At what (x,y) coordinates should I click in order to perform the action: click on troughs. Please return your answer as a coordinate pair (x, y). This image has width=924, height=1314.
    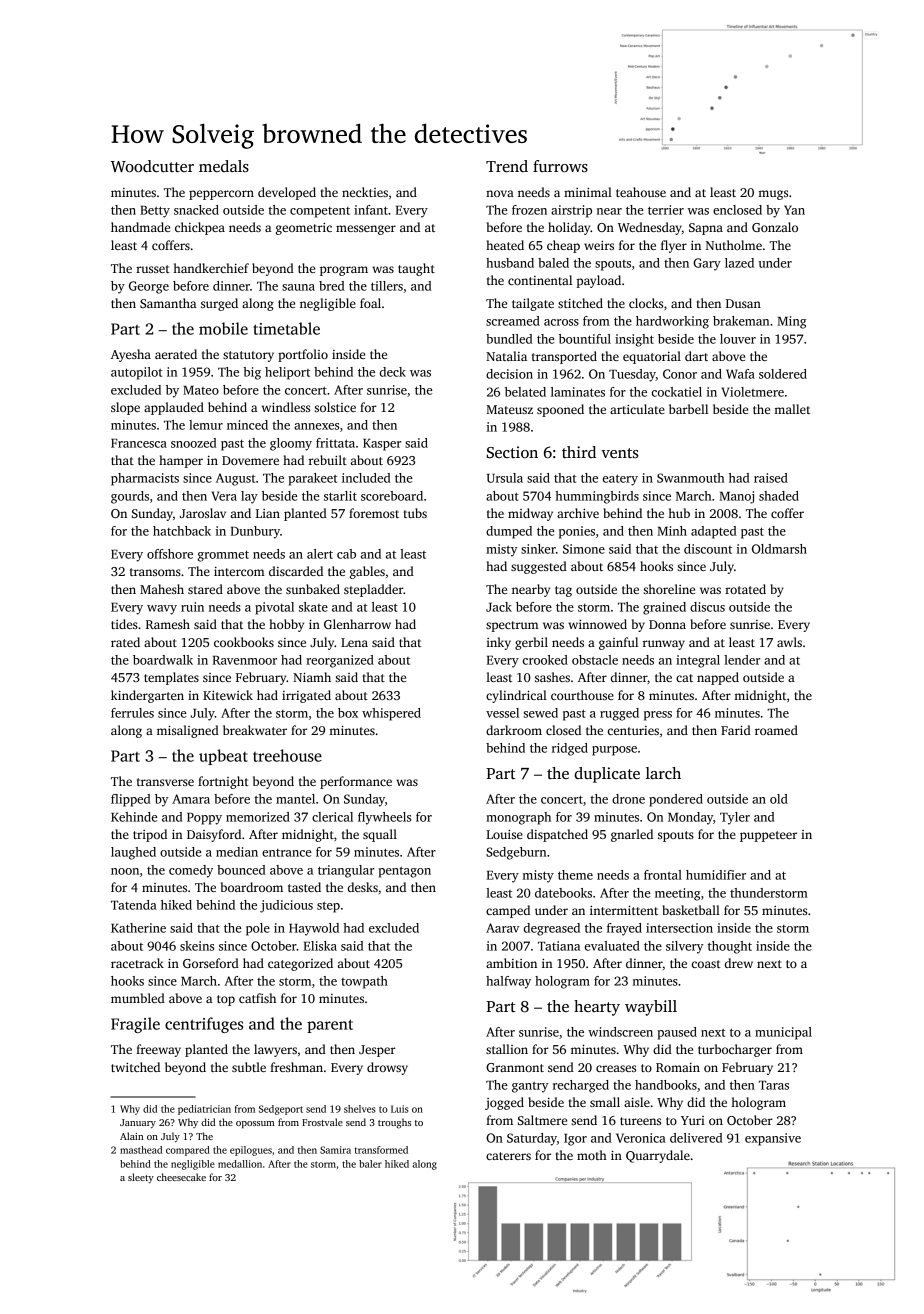
    Looking at the image, I should click on (394, 1123).
